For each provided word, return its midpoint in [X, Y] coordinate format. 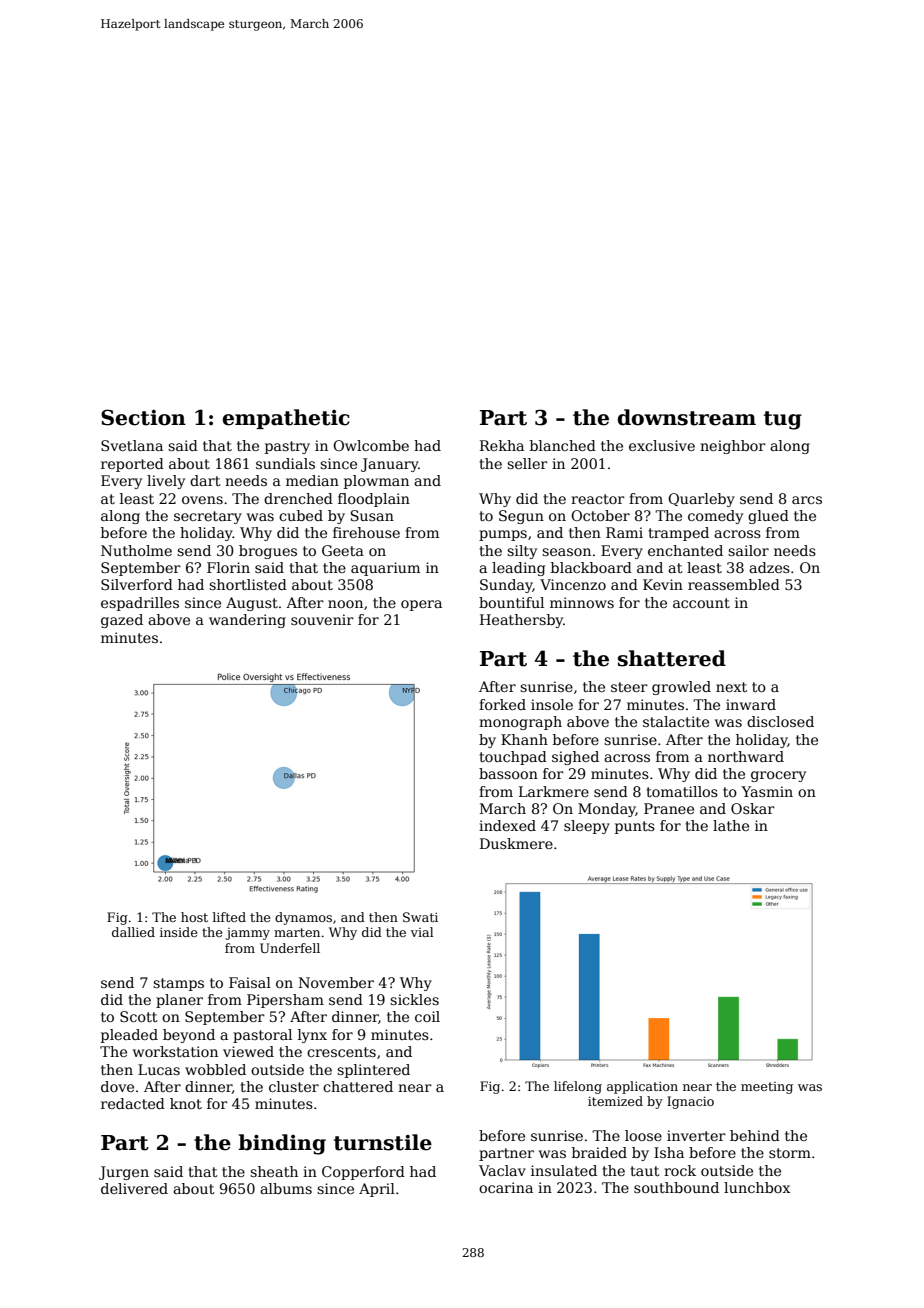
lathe [731, 825]
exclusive [662, 445]
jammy [247, 934]
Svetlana [132, 445]
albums [286, 1188]
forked [502, 704]
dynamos [303, 918]
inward [751, 704]
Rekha [502, 445]
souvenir [322, 619]
